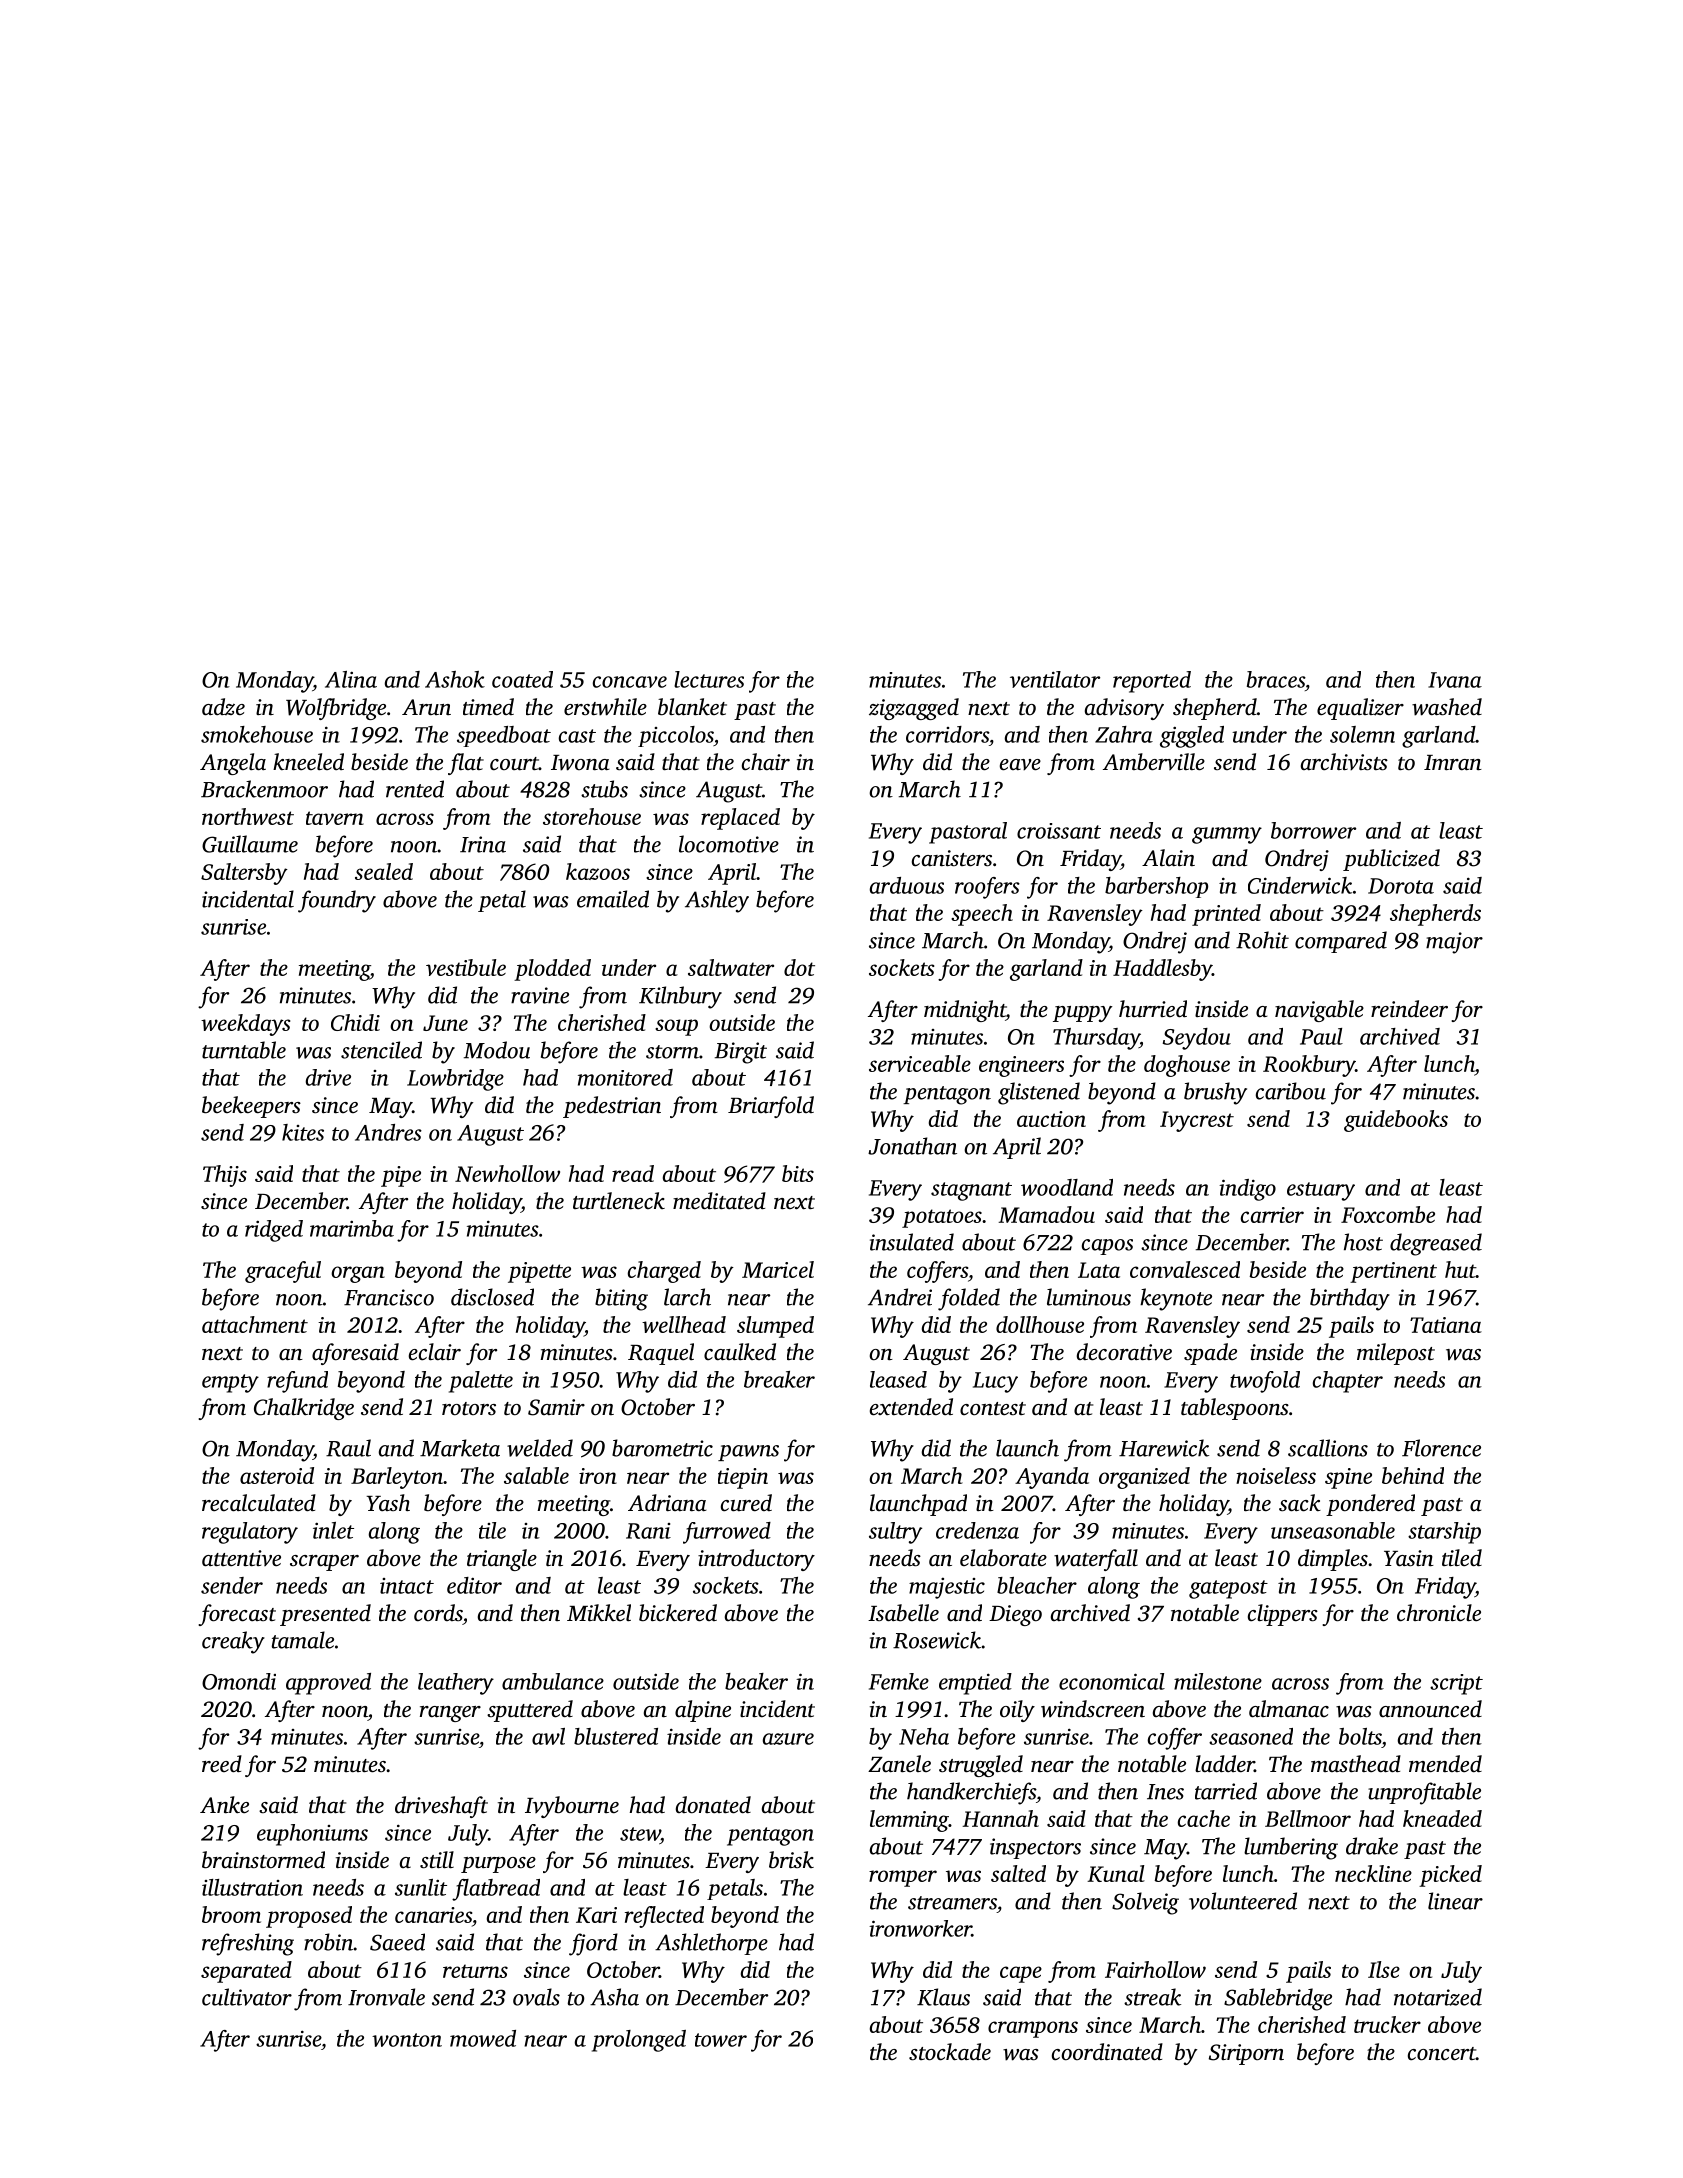  I want to click on cultivator, so click(247, 1997).
